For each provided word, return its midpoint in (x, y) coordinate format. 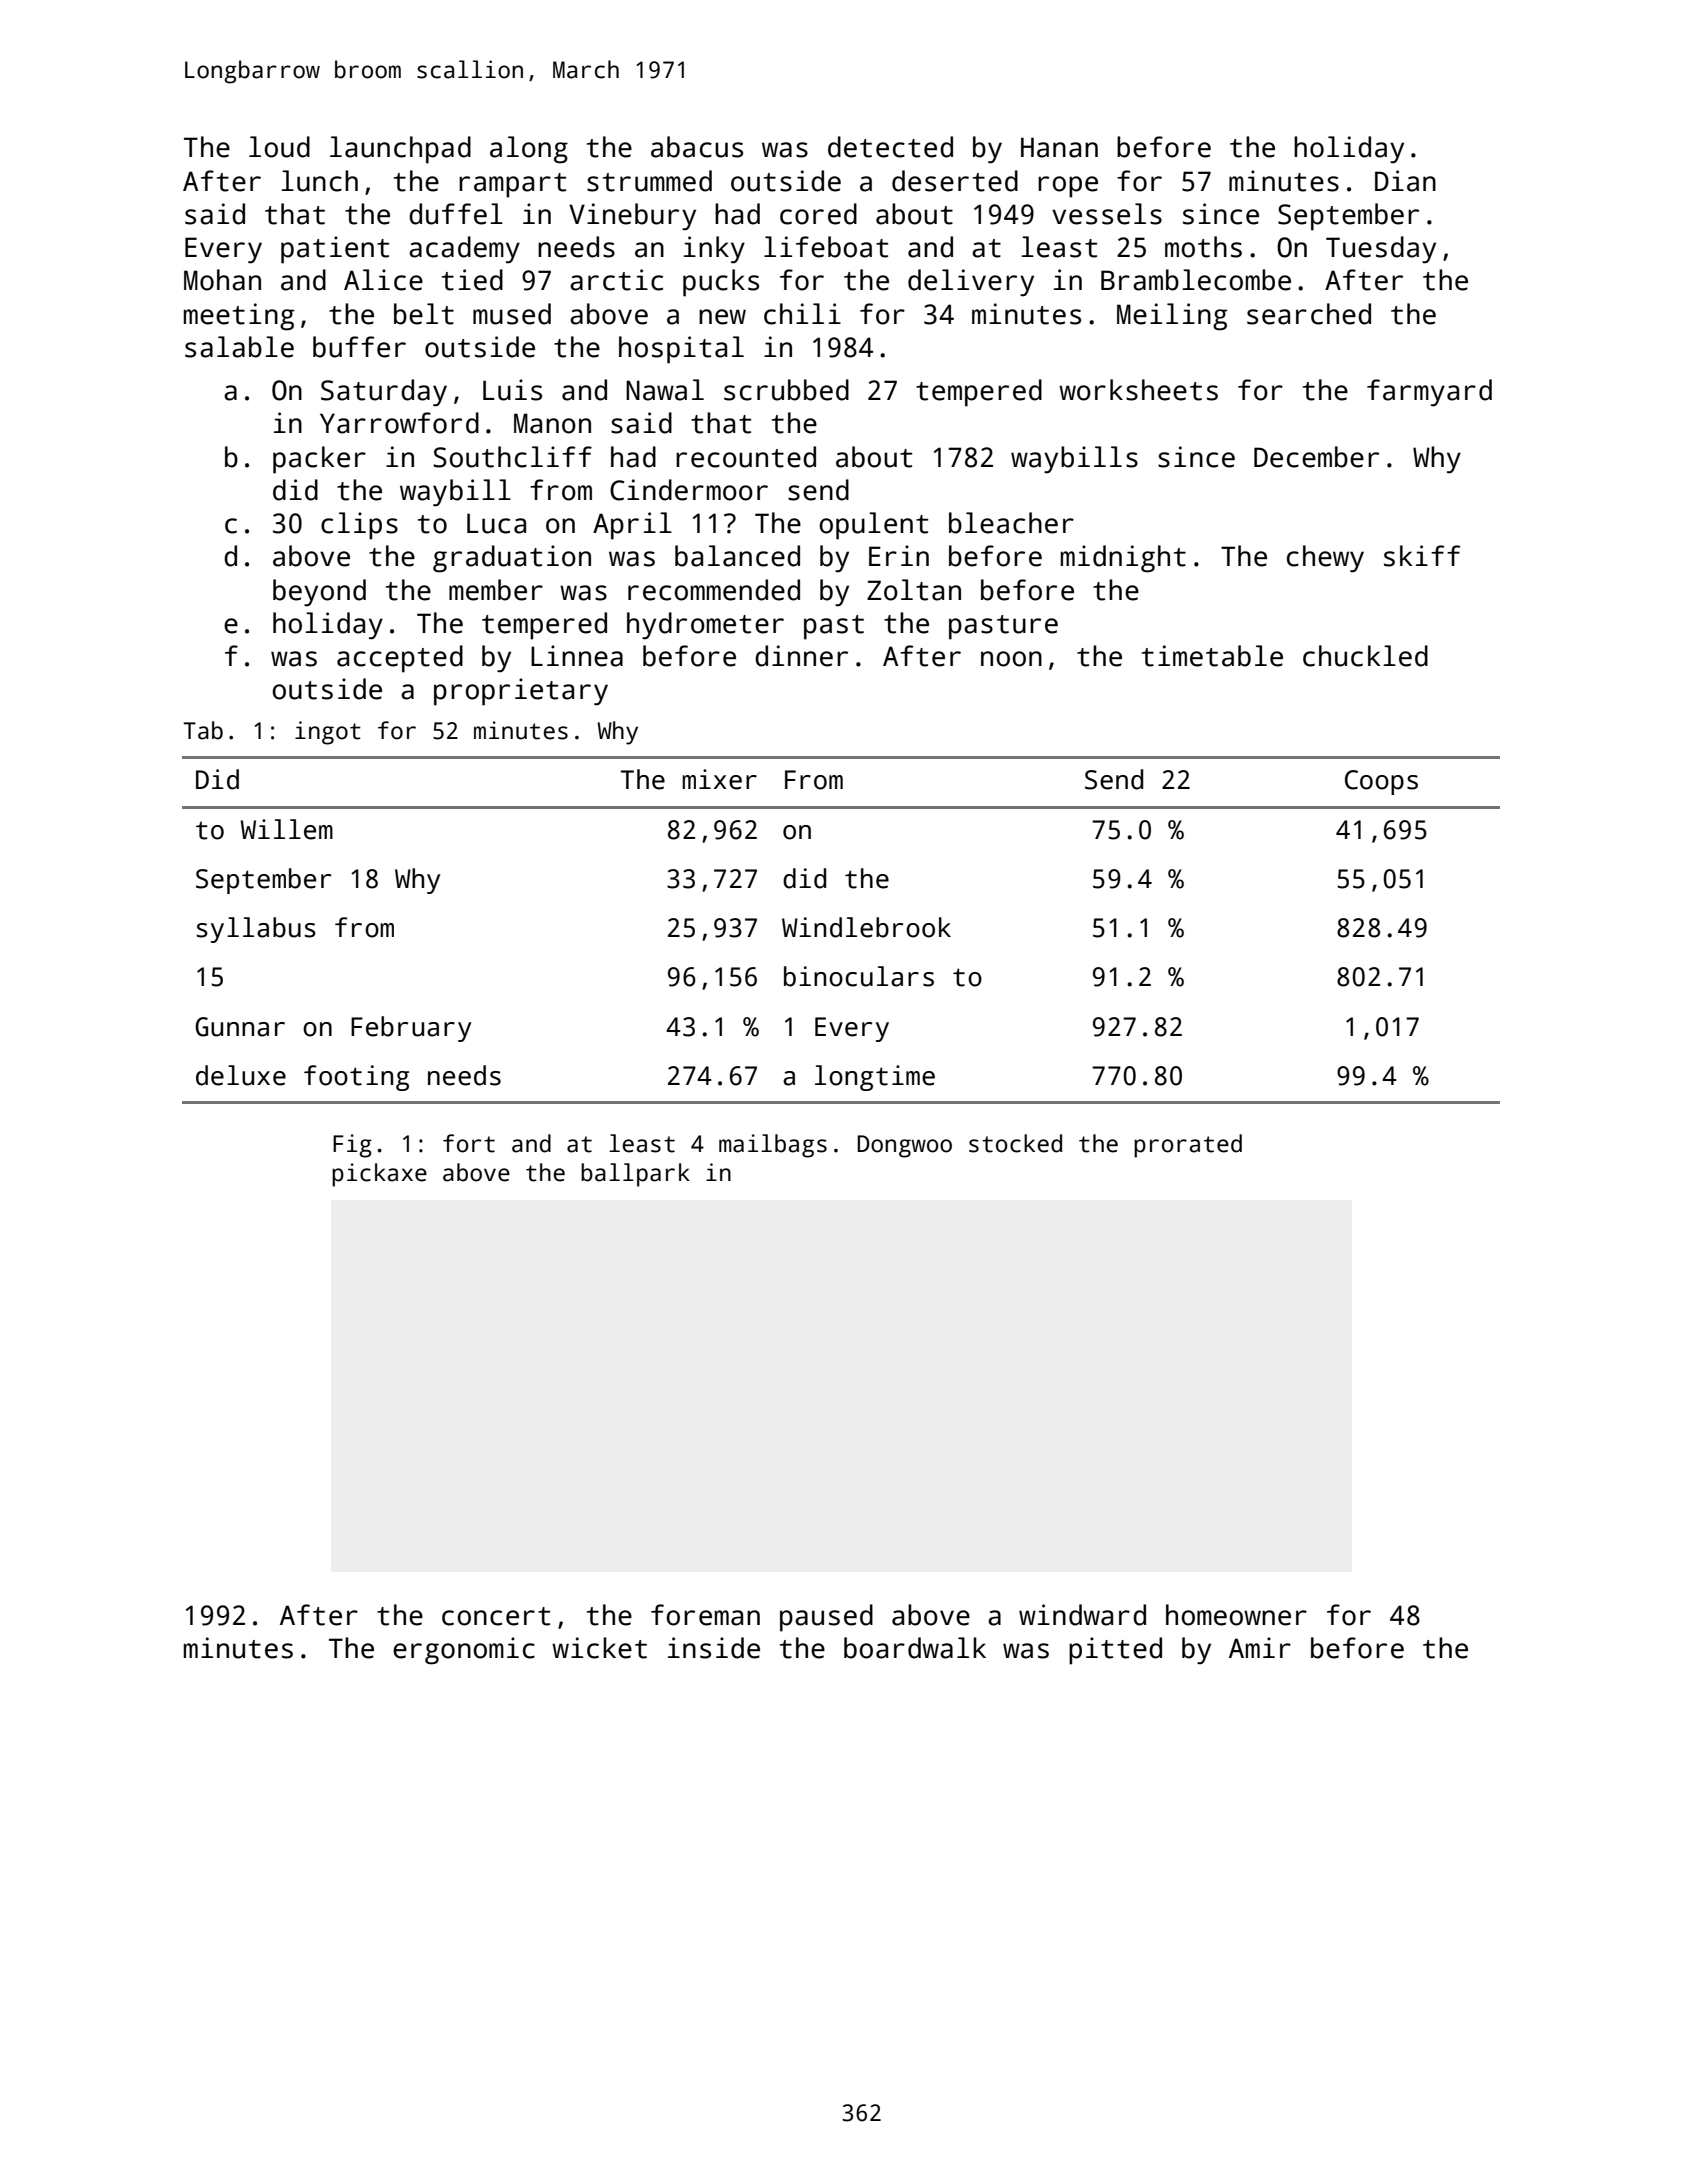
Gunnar (240, 1027)
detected (890, 147)
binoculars (859, 976)
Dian (1405, 181)
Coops (1381, 782)
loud (279, 147)
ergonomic (464, 1651)
